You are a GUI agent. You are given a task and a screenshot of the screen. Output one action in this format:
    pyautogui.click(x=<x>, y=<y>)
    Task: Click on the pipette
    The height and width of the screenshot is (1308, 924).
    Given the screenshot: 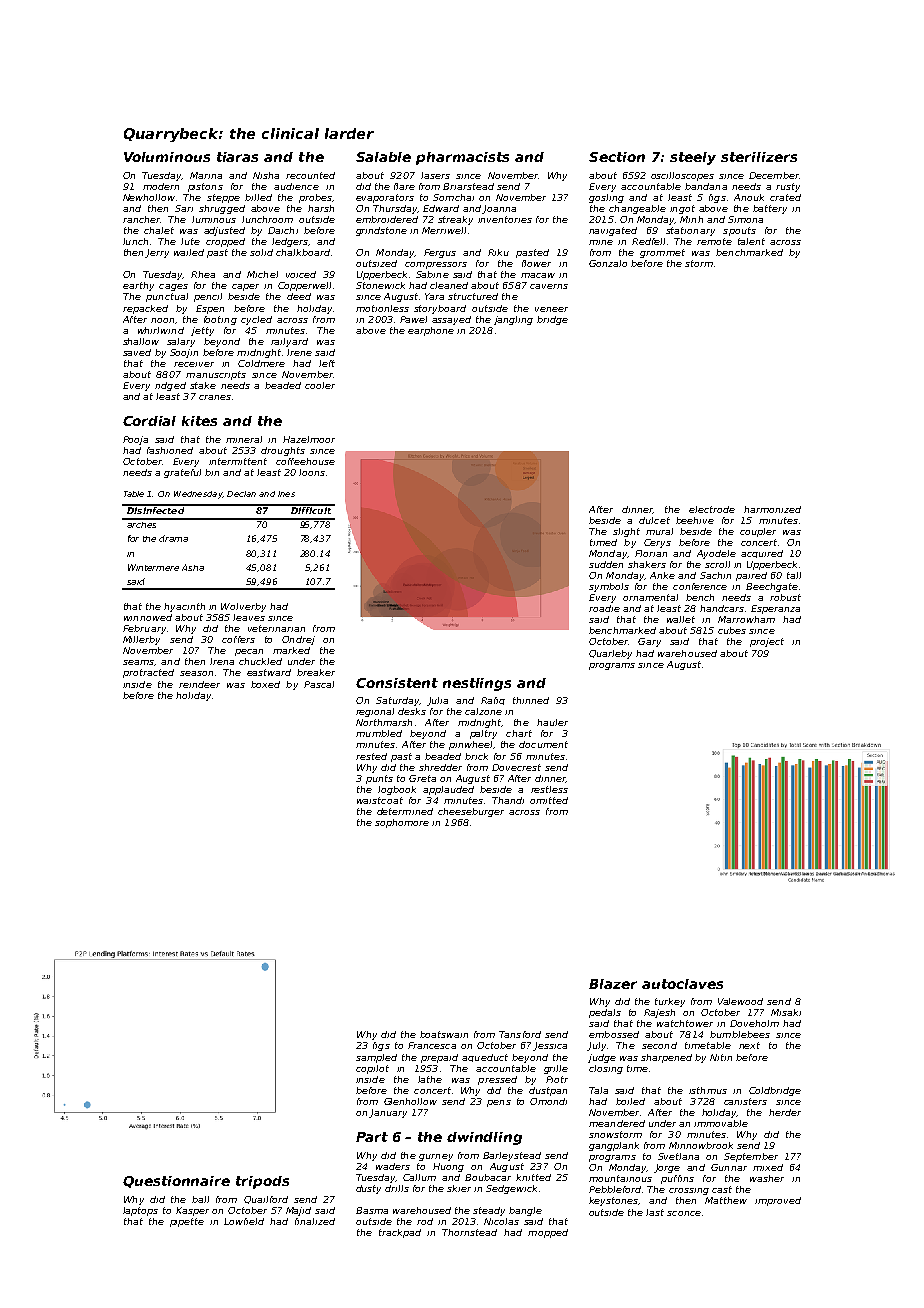 What is the action you would take?
    pyautogui.click(x=187, y=1222)
